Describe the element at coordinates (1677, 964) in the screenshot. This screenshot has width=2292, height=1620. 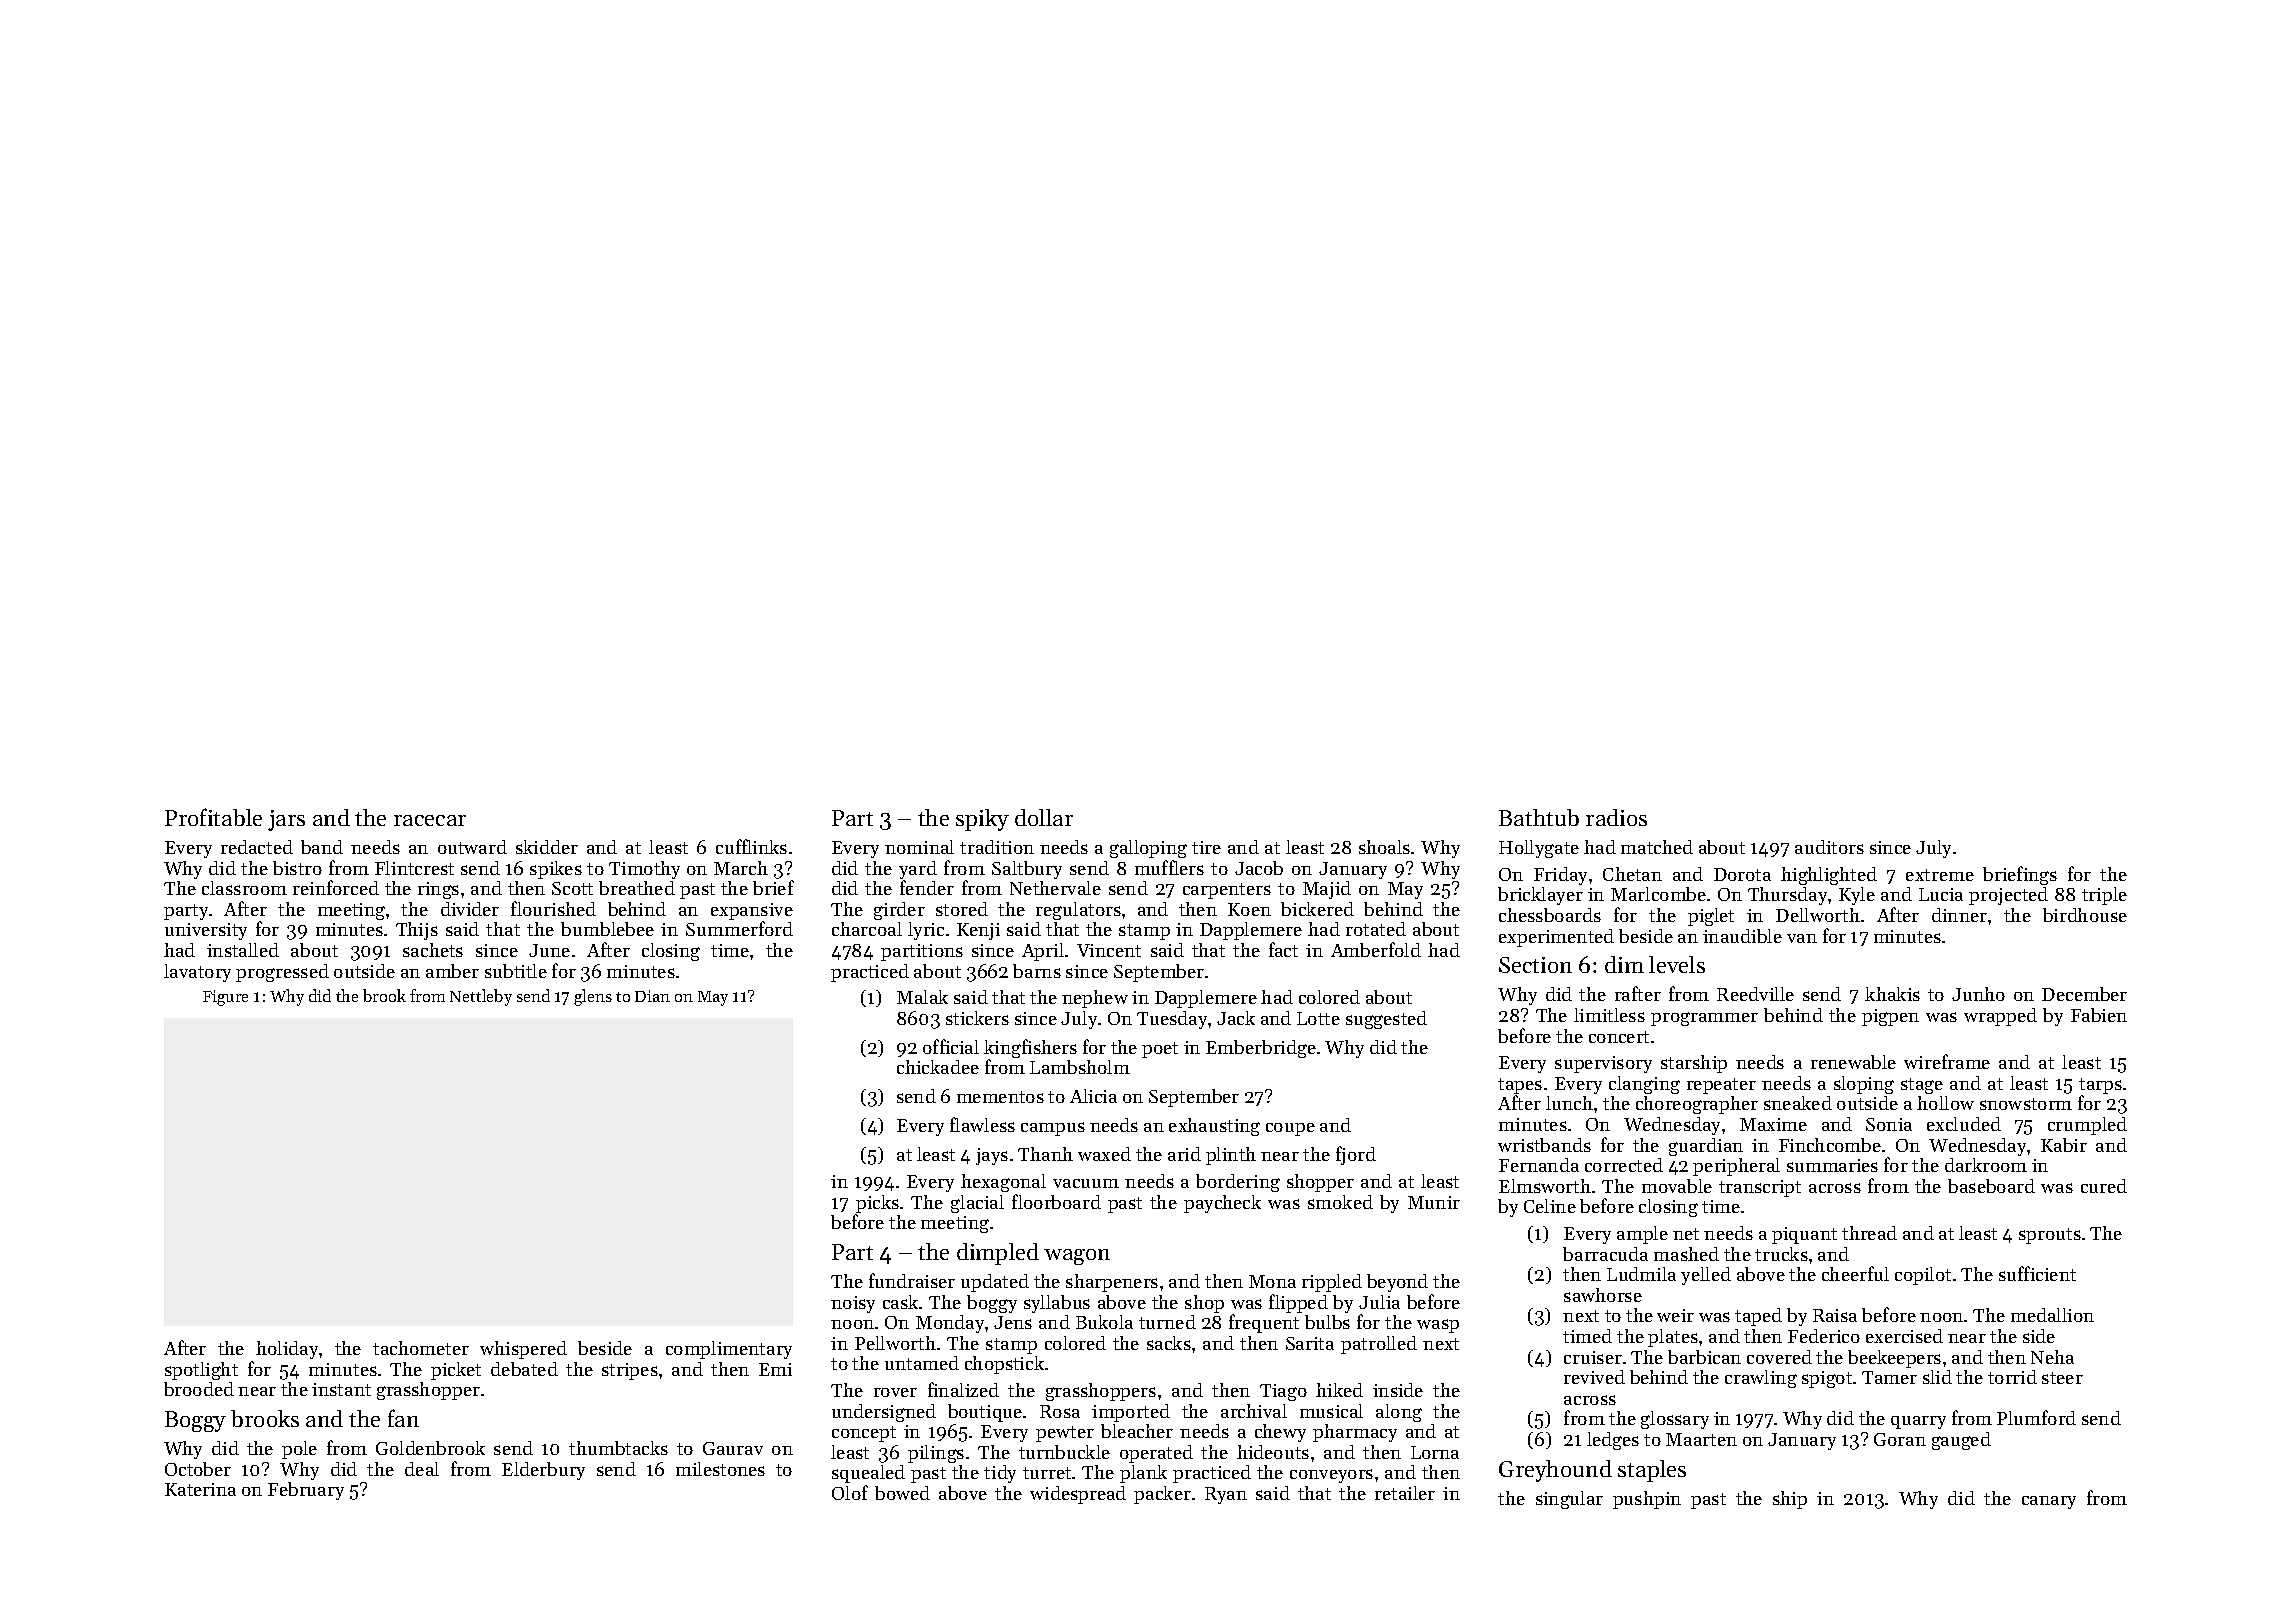
I see `levels` at that location.
